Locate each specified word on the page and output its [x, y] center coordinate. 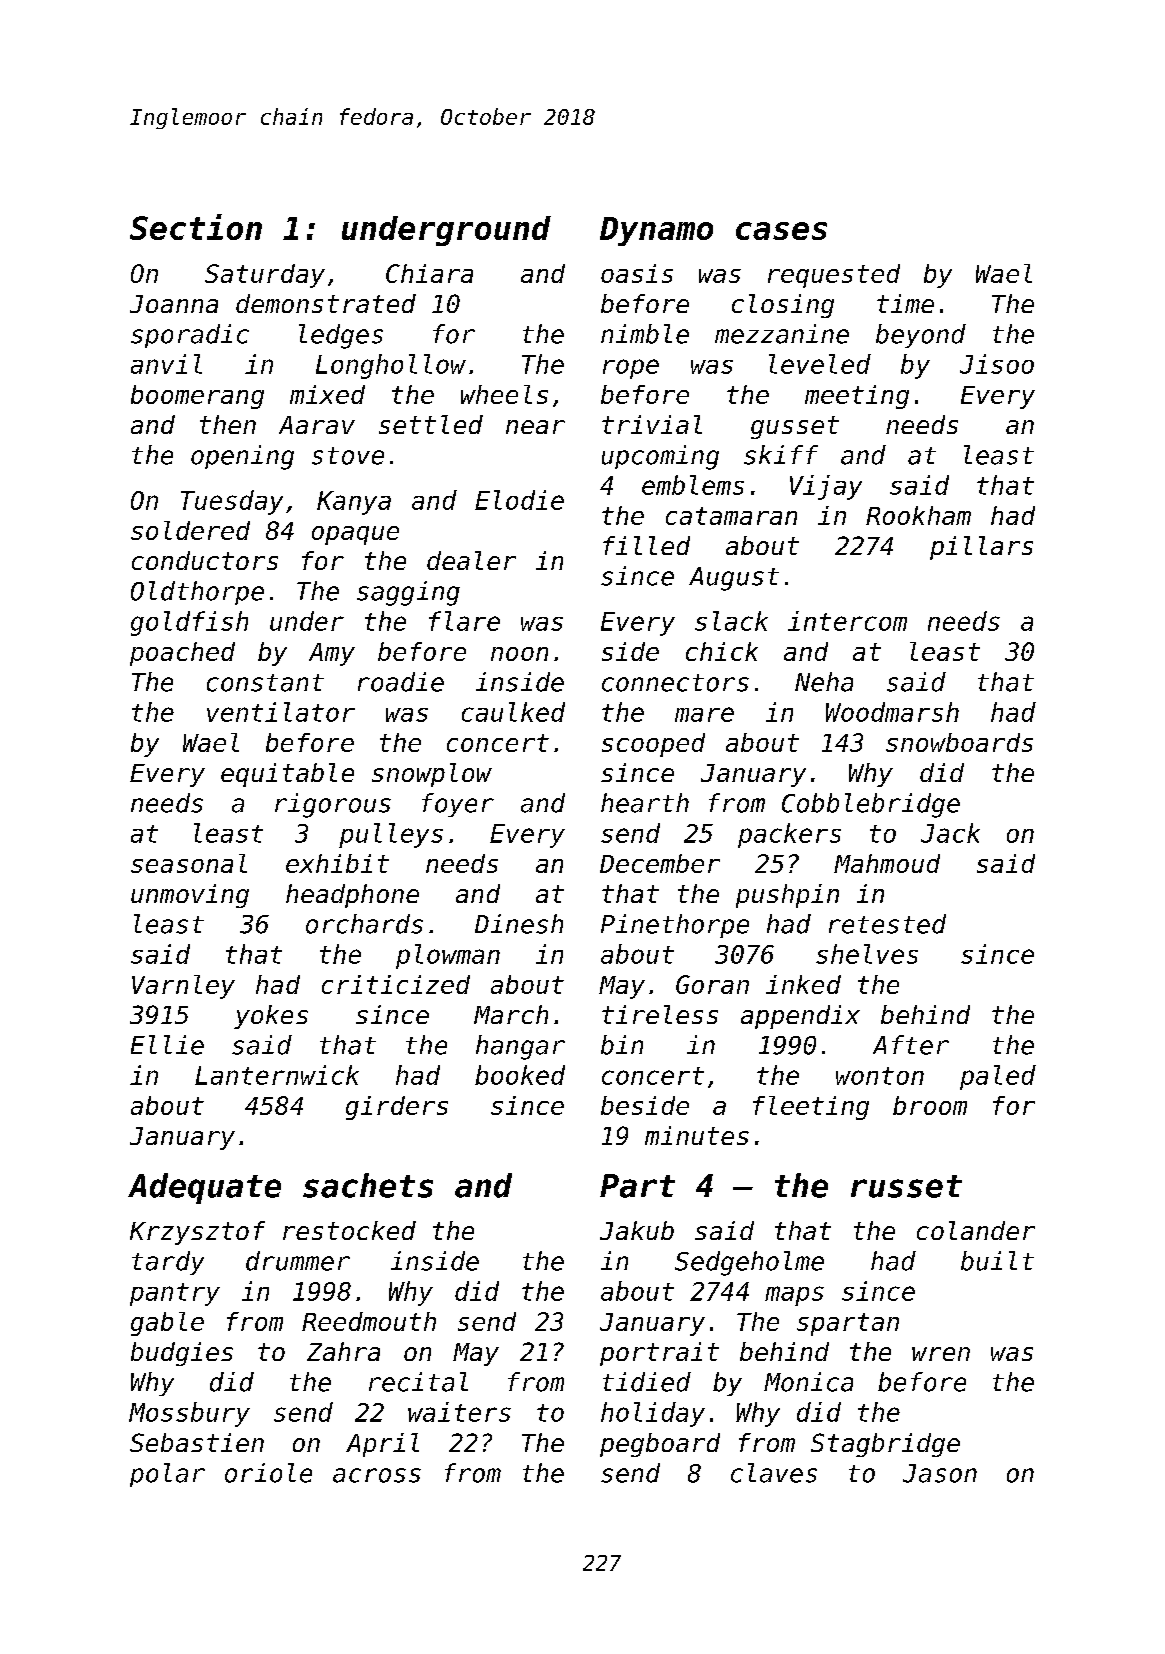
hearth [645, 803]
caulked [513, 712]
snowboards [959, 742]
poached [182, 654]
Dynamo [656, 231]
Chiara [429, 273]
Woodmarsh [892, 712]
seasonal [189, 863]
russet [906, 1186]
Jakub [637, 1230]
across [377, 1475]
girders [397, 1108]
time [905, 303]
